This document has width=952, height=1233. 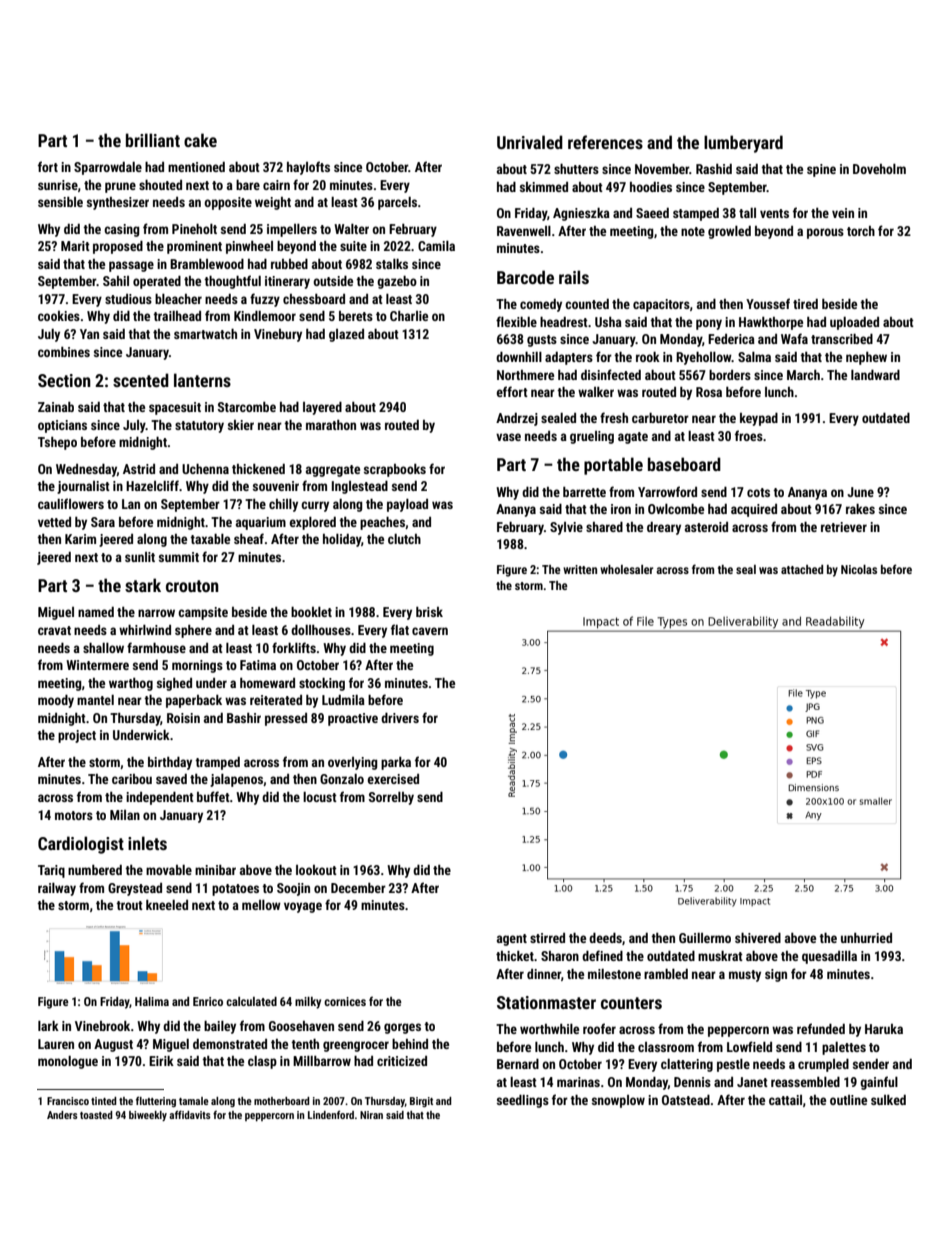 What do you see at coordinates (758, 938) in the document?
I see `shivered` at bounding box center [758, 938].
